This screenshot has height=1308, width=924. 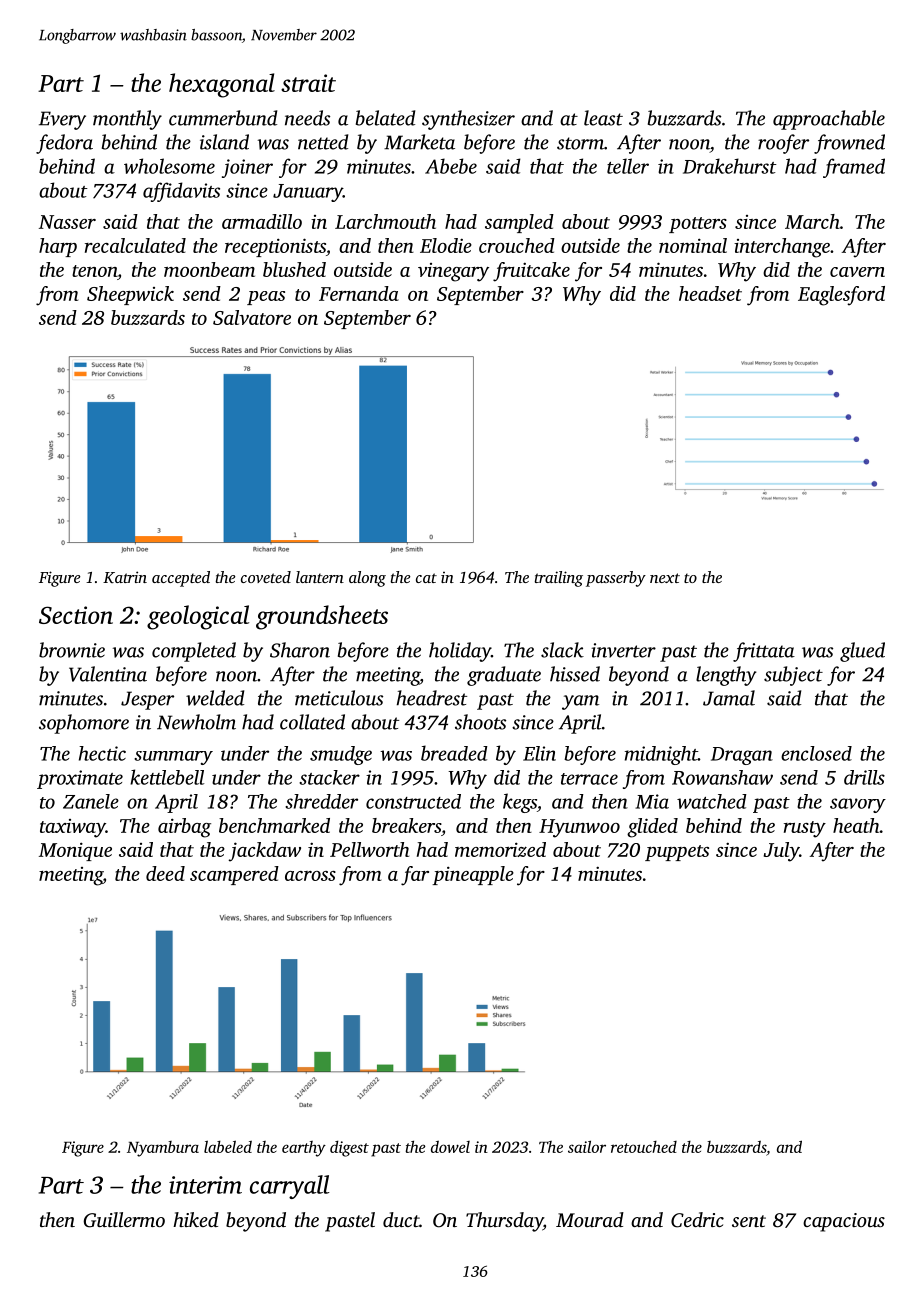 What do you see at coordinates (665, 578) in the screenshot?
I see `next` at bounding box center [665, 578].
